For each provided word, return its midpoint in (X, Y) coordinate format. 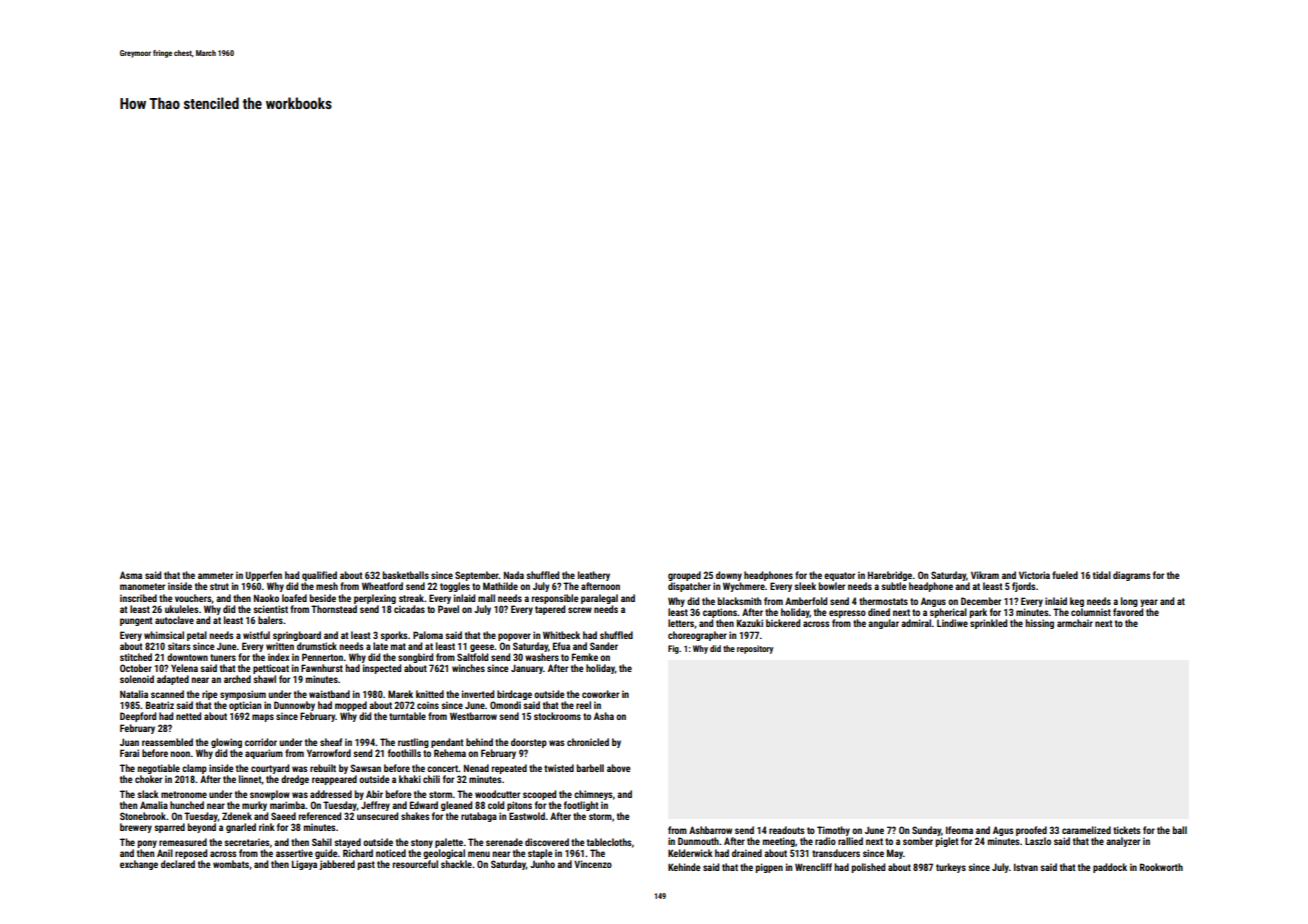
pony (147, 844)
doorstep (529, 743)
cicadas (409, 609)
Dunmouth (698, 841)
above (618, 768)
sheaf (331, 742)
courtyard (270, 769)
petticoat (271, 669)
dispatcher (689, 587)
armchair (1075, 623)
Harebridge (890, 576)
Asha (604, 716)
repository (755, 649)
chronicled (588, 742)
